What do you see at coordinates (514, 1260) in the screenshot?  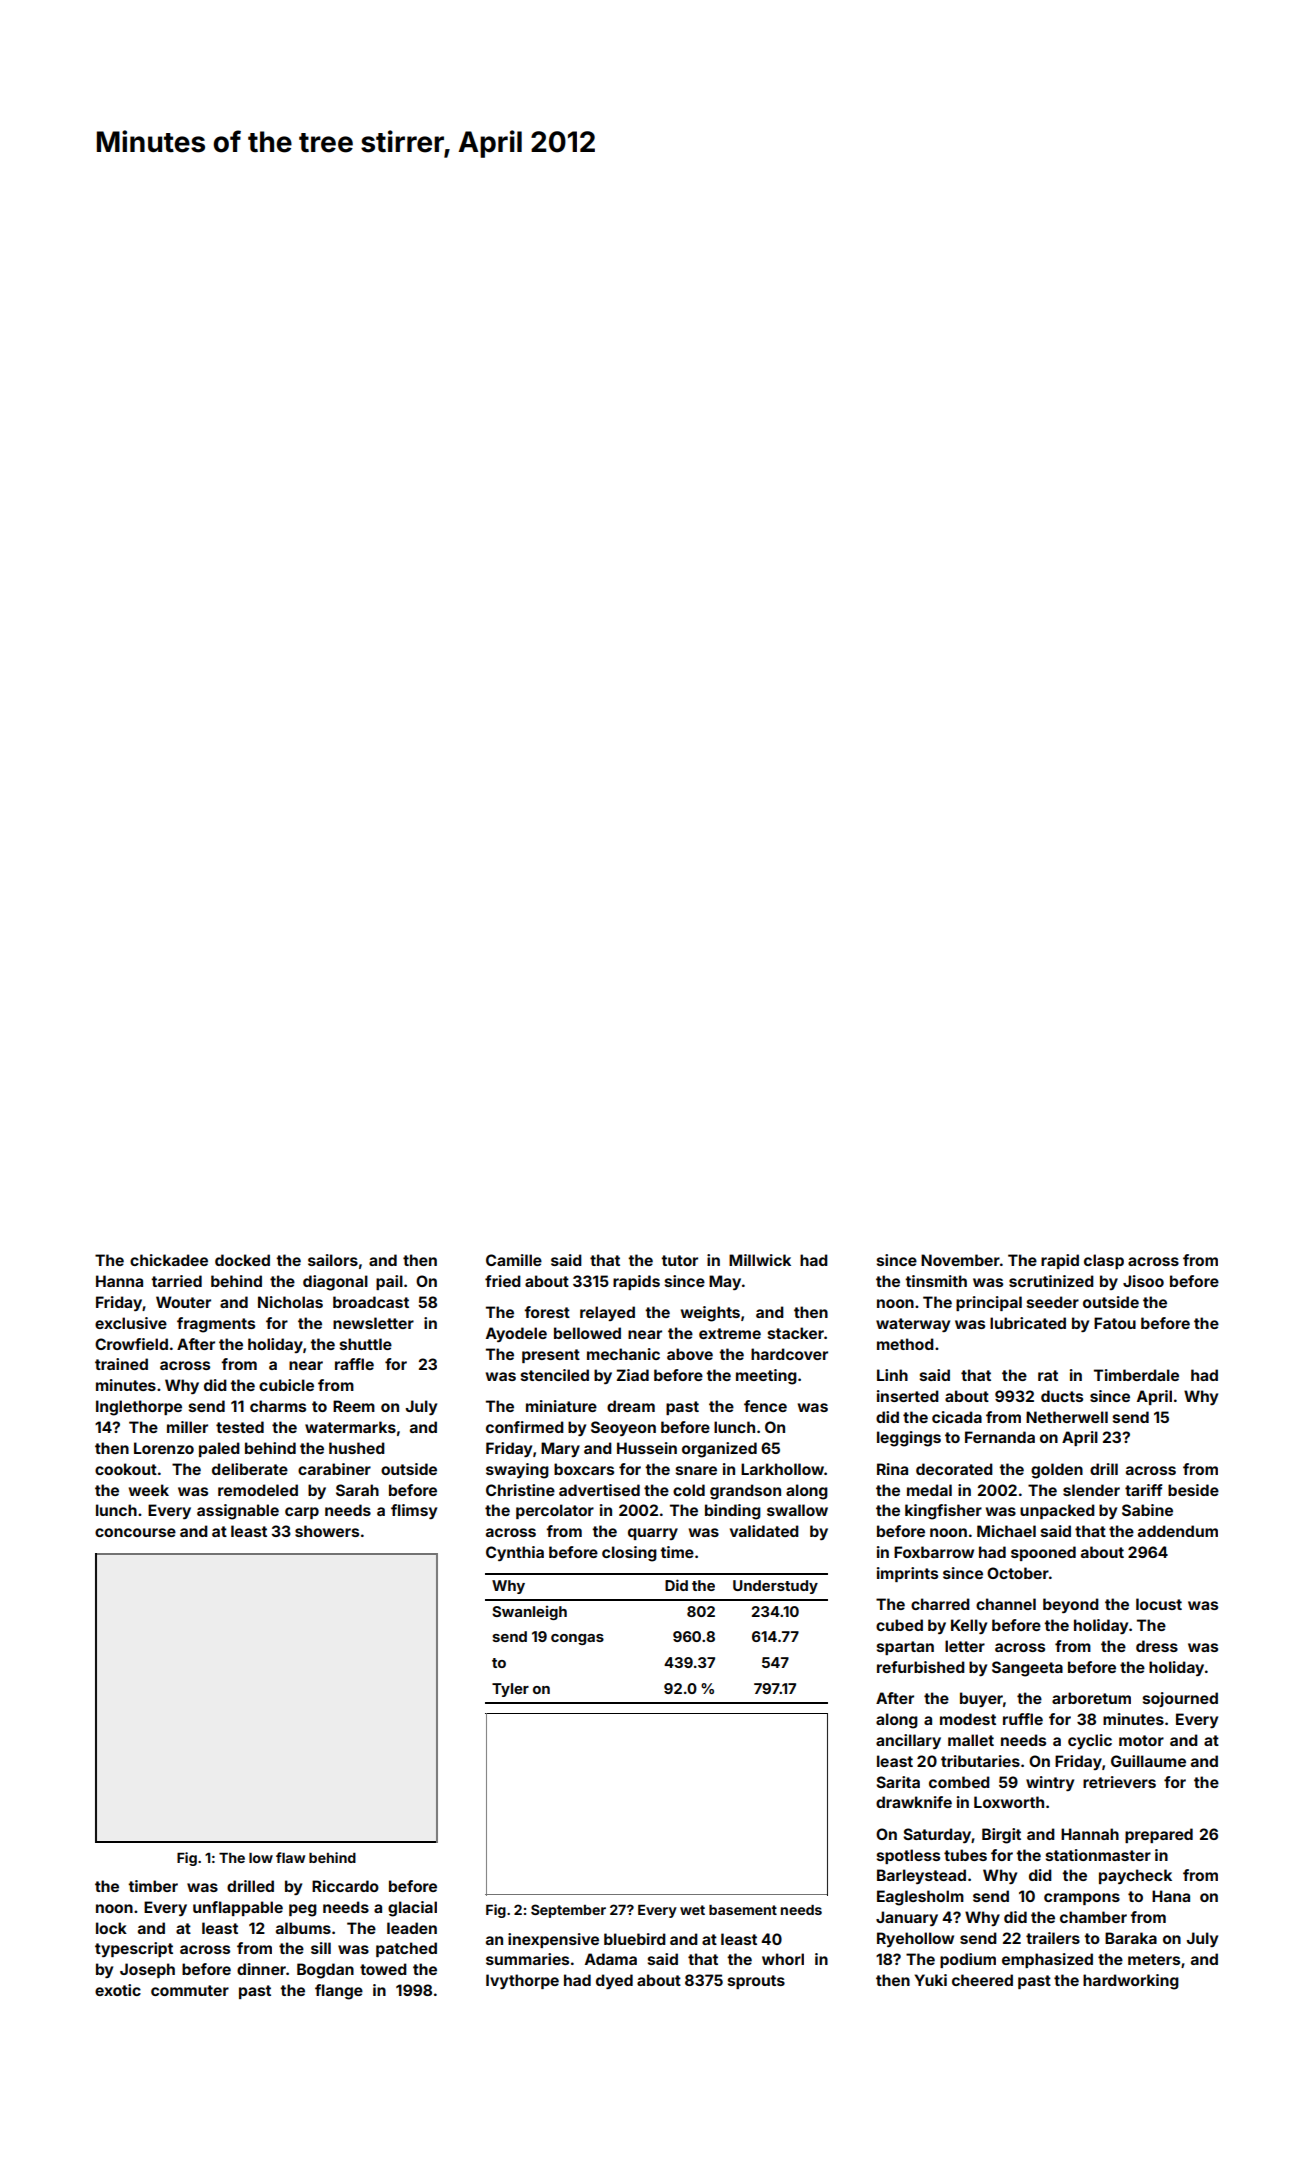 I see `Camille` at bounding box center [514, 1260].
